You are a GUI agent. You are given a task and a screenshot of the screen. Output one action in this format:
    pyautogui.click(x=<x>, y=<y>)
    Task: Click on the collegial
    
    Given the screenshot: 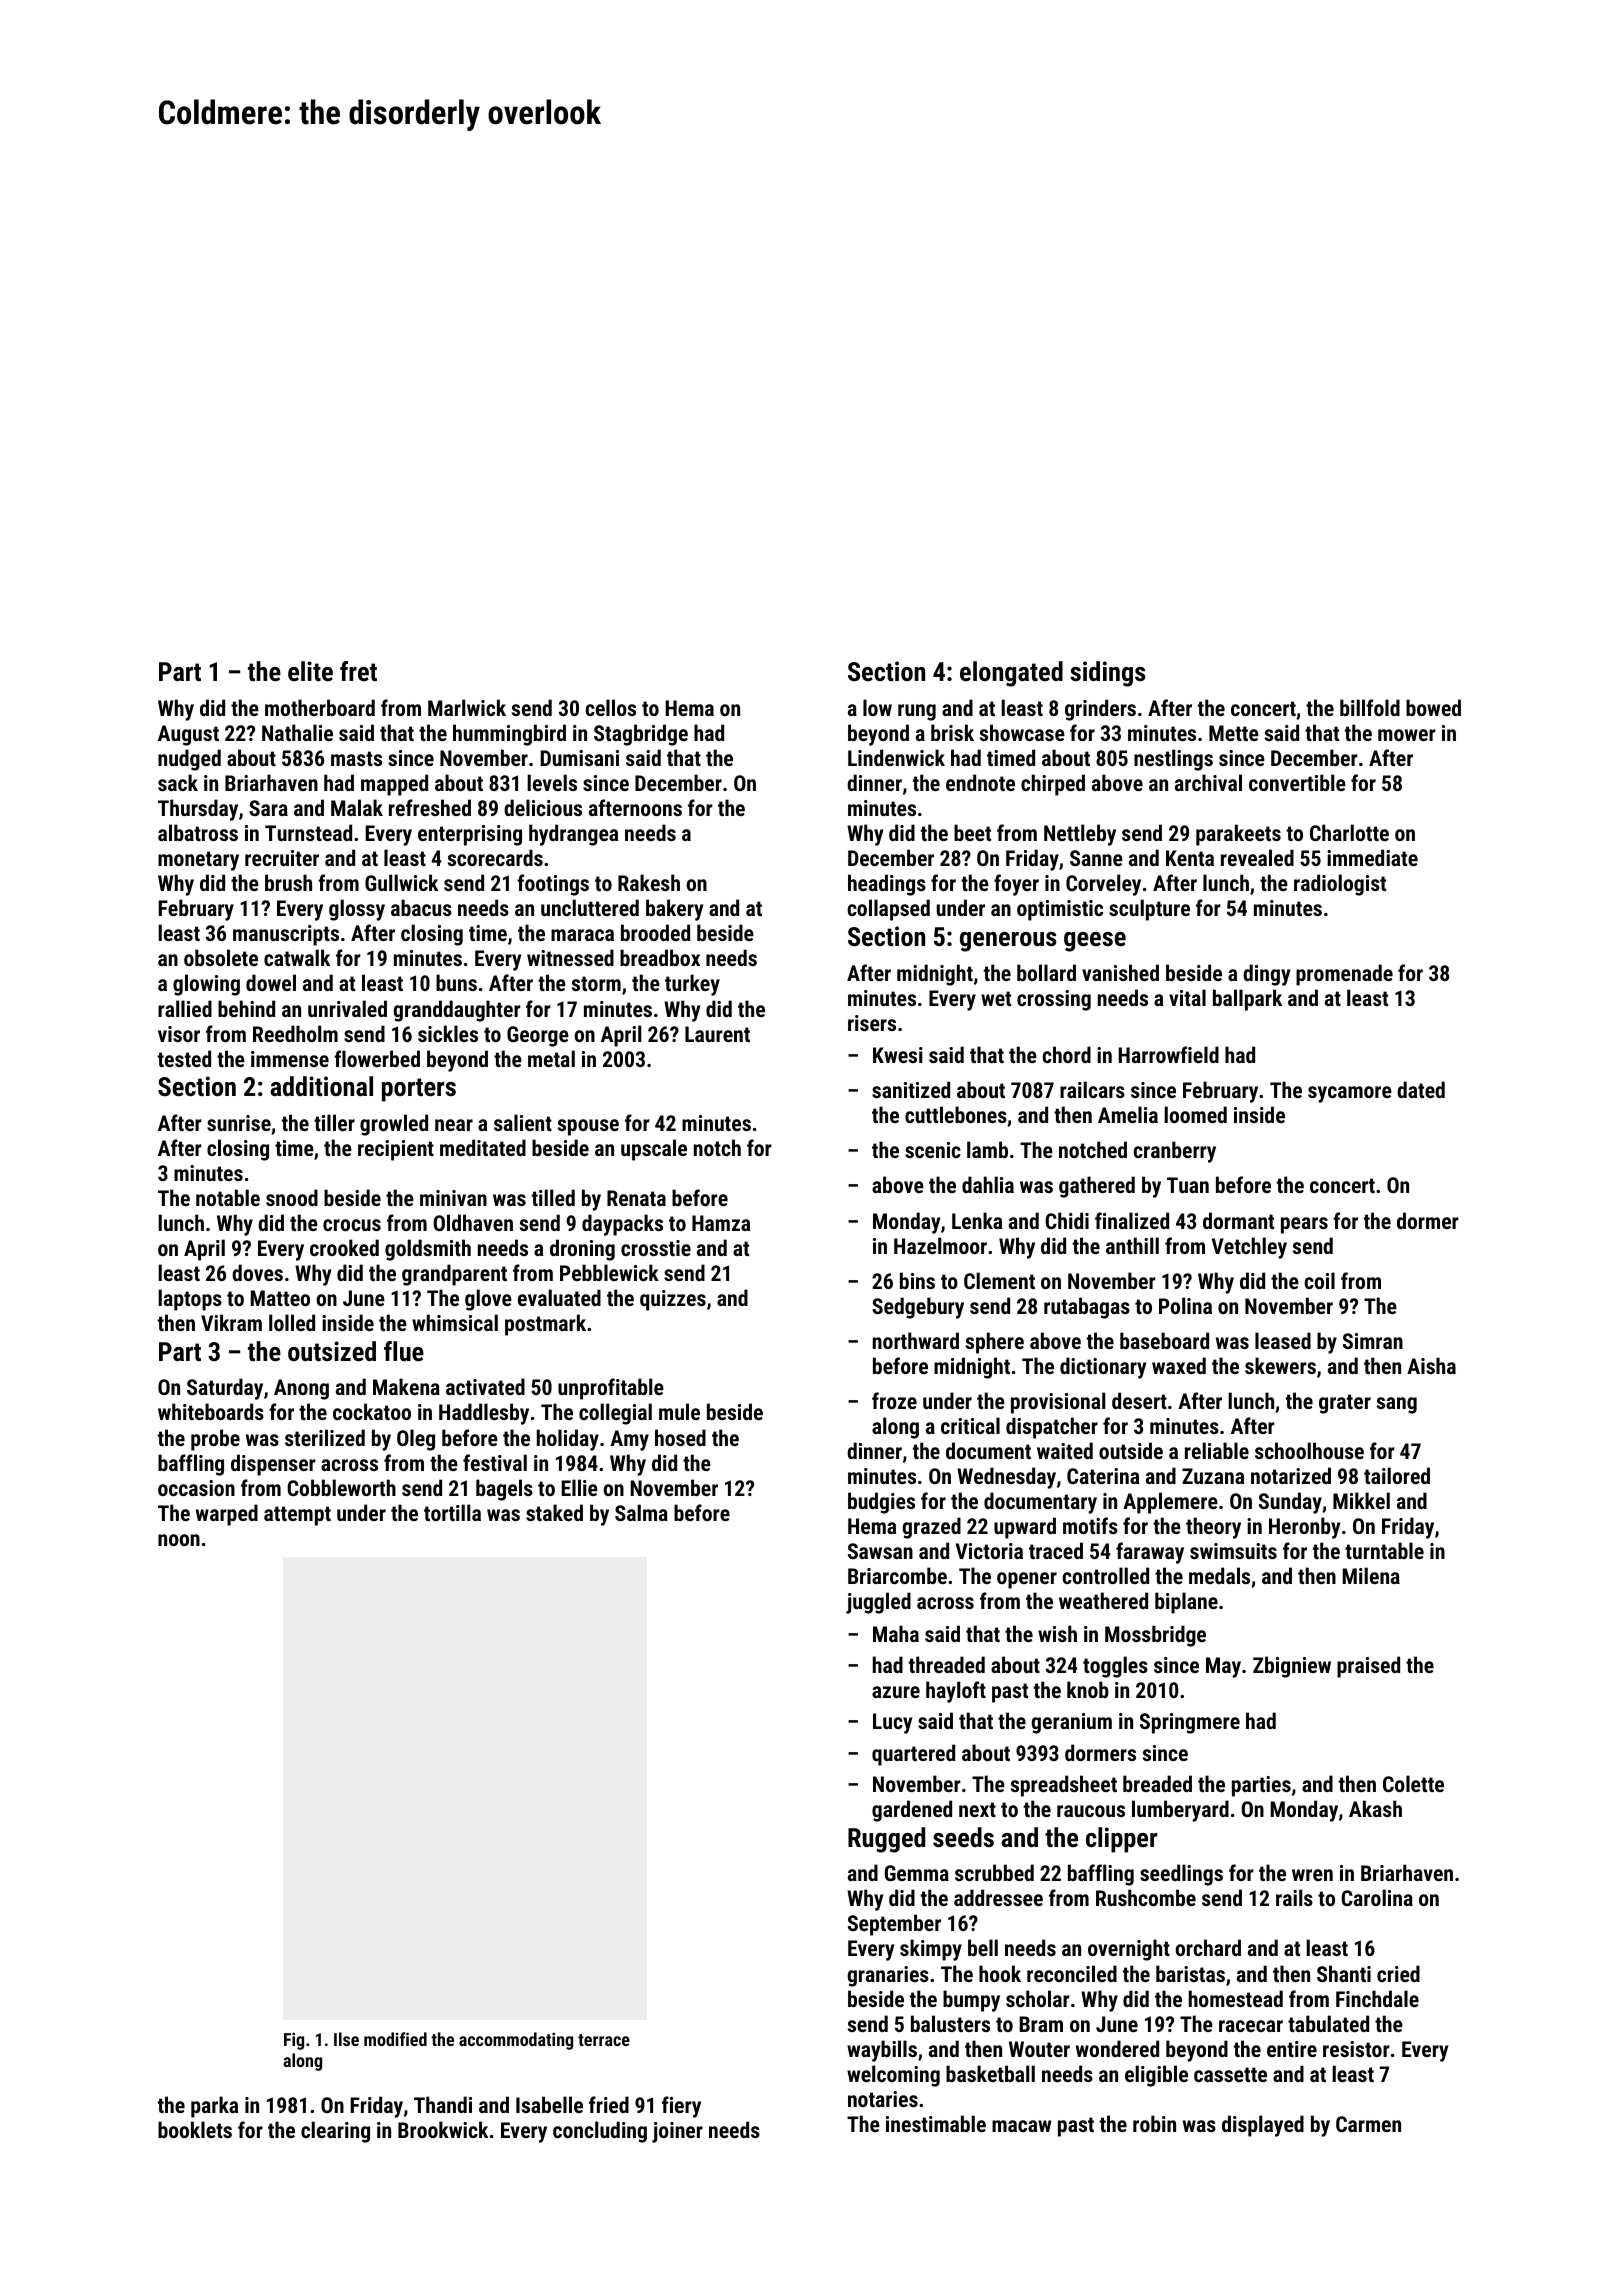 What is the action you would take?
    pyautogui.click(x=615, y=1414)
